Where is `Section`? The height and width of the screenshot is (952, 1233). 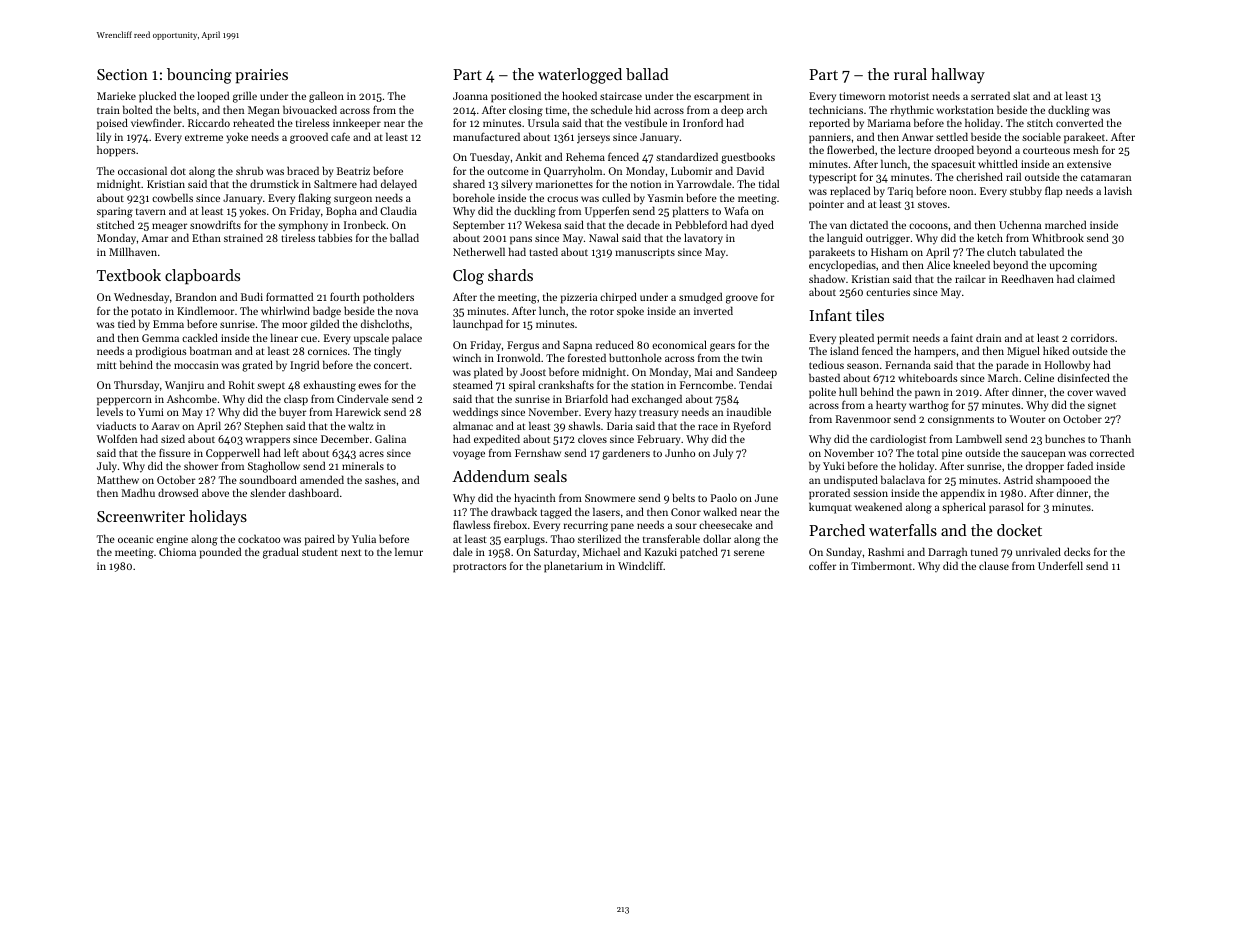
Section is located at coordinates (122, 74).
